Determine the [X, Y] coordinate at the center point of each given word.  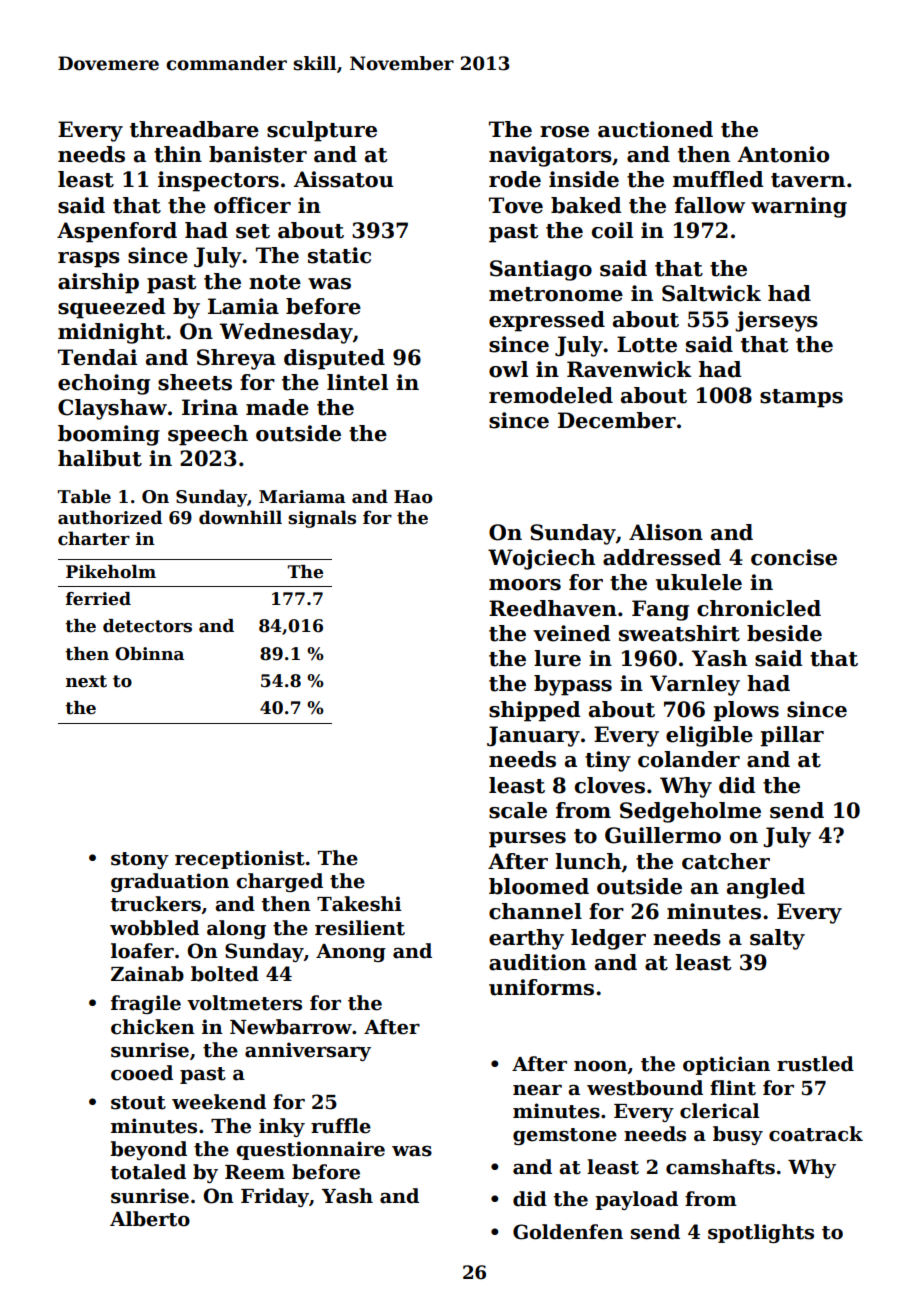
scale [518, 810]
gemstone [565, 1136]
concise [794, 557]
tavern [808, 180]
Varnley [695, 685]
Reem [255, 1172]
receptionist [240, 859]
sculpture [322, 131]
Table [84, 496]
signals [322, 519]
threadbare [194, 129]
